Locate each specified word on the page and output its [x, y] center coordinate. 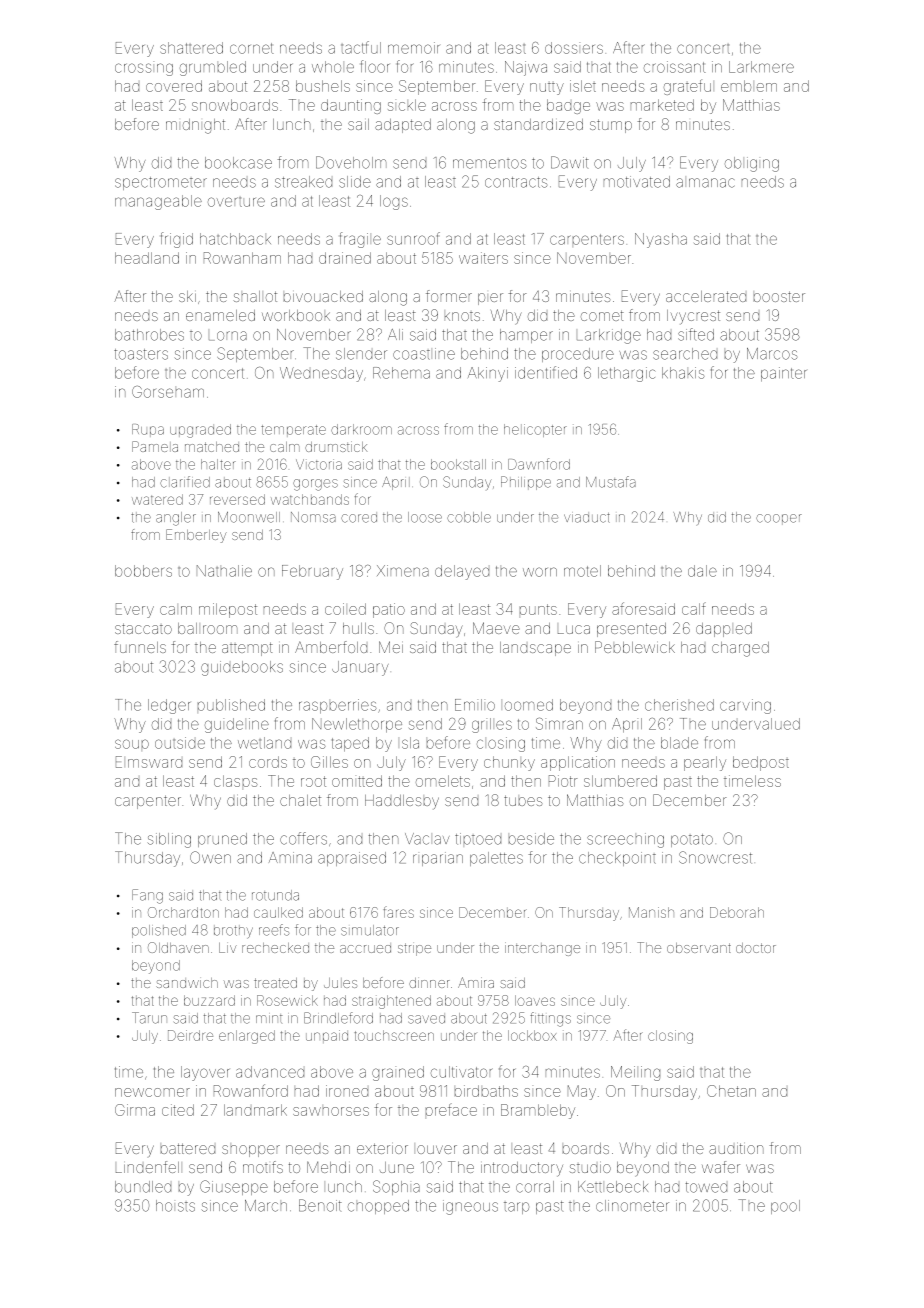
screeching [625, 840]
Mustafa [611, 482]
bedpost [761, 763]
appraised [352, 859]
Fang [147, 896]
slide [355, 182]
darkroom [361, 429]
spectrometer [161, 183]
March [266, 1206]
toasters [141, 354]
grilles [492, 725]
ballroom [207, 628]
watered [157, 499]
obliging [752, 164]
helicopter [535, 430]
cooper [779, 519]
